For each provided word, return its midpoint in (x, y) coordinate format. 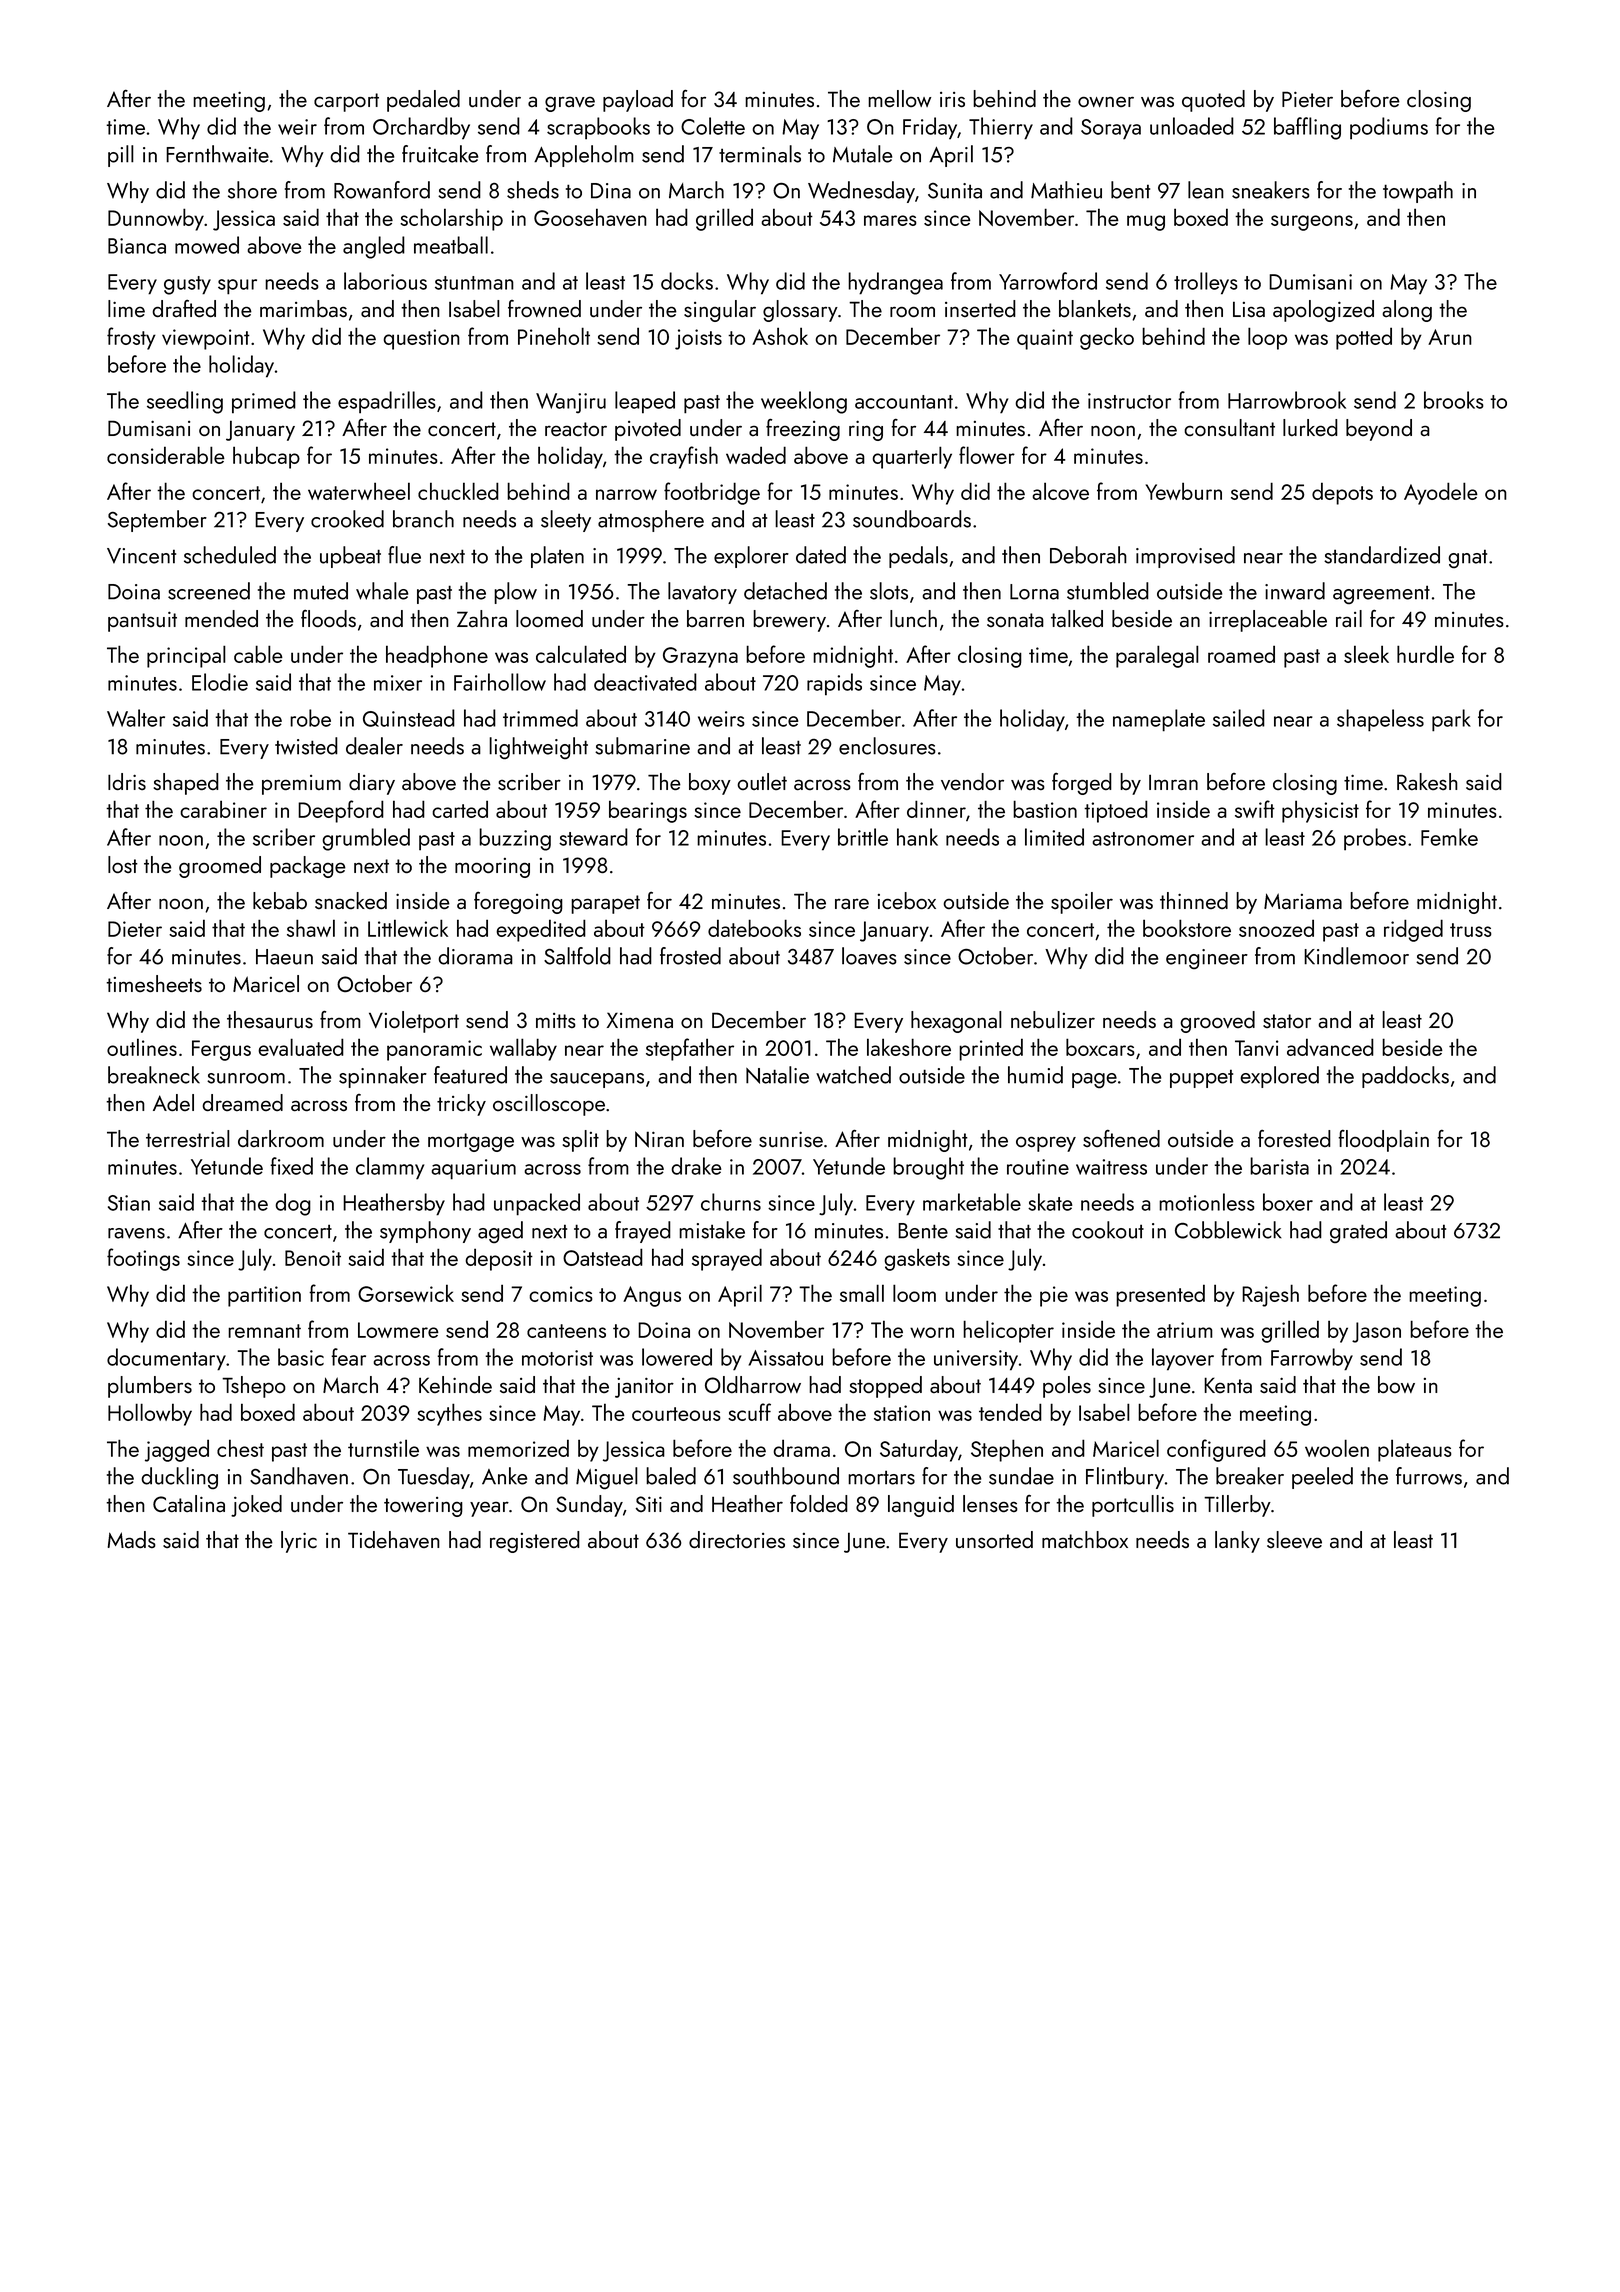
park (1451, 720)
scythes (449, 1414)
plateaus (1415, 1450)
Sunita (955, 191)
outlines (142, 1047)
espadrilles (387, 402)
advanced (1330, 1047)
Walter (136, 718)
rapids (834, 684)
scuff (749, 1412)
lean (1206, 190)
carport (346, 102)
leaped (645, 402)
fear (348, 1357)
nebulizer (1053, 1019)
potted (1364, 338)
